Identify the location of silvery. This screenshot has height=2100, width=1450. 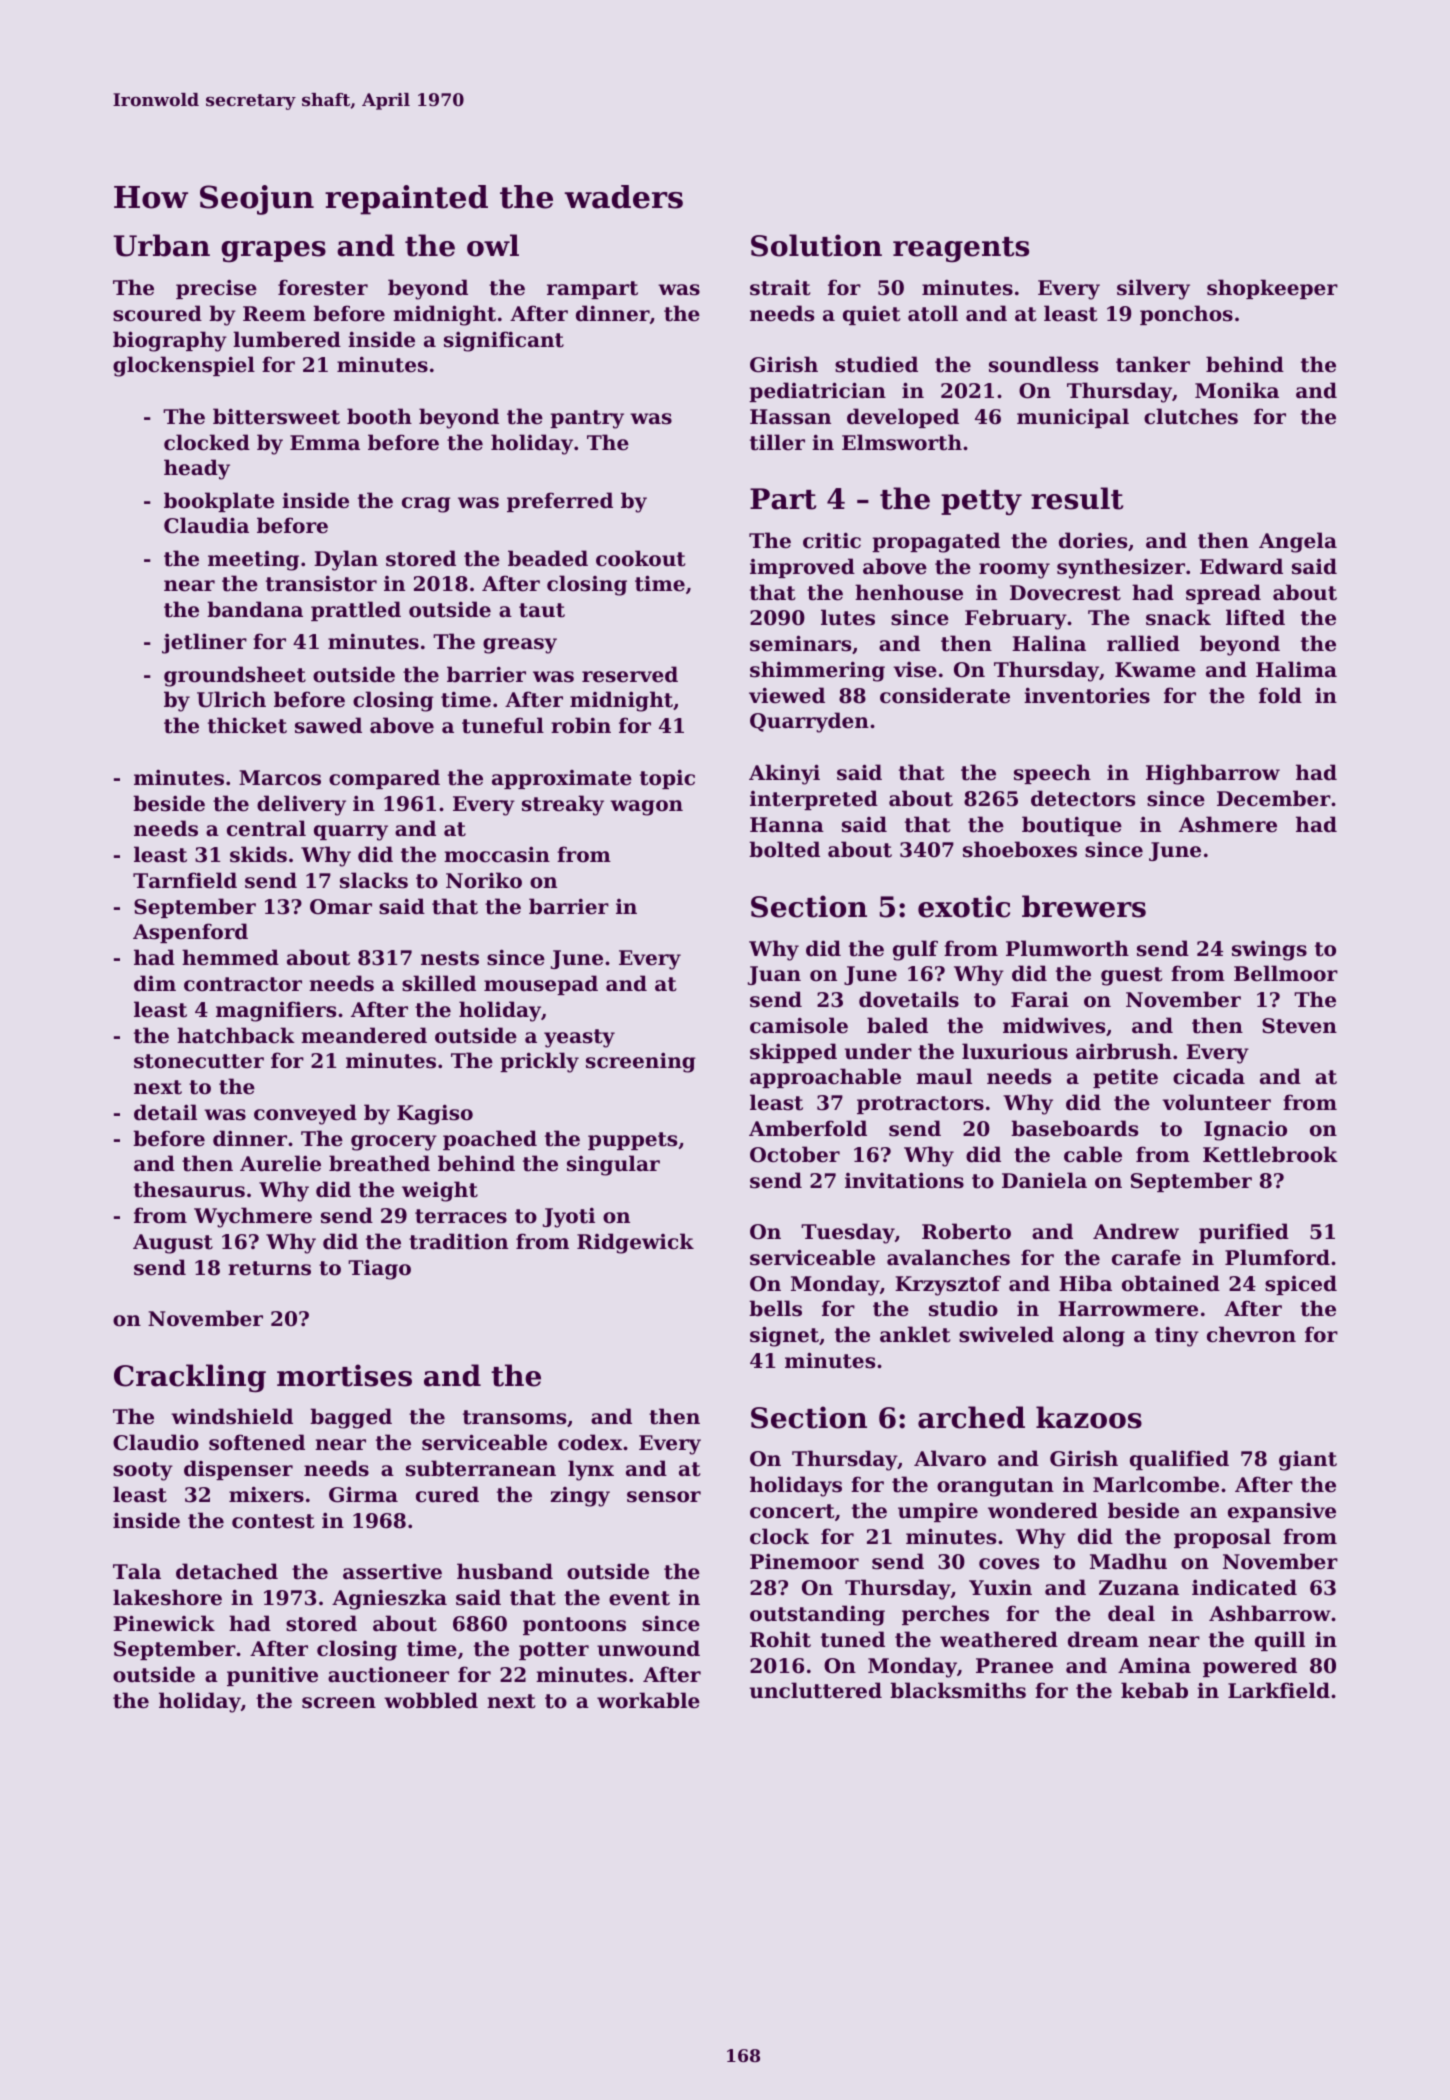
(1153, 289).
